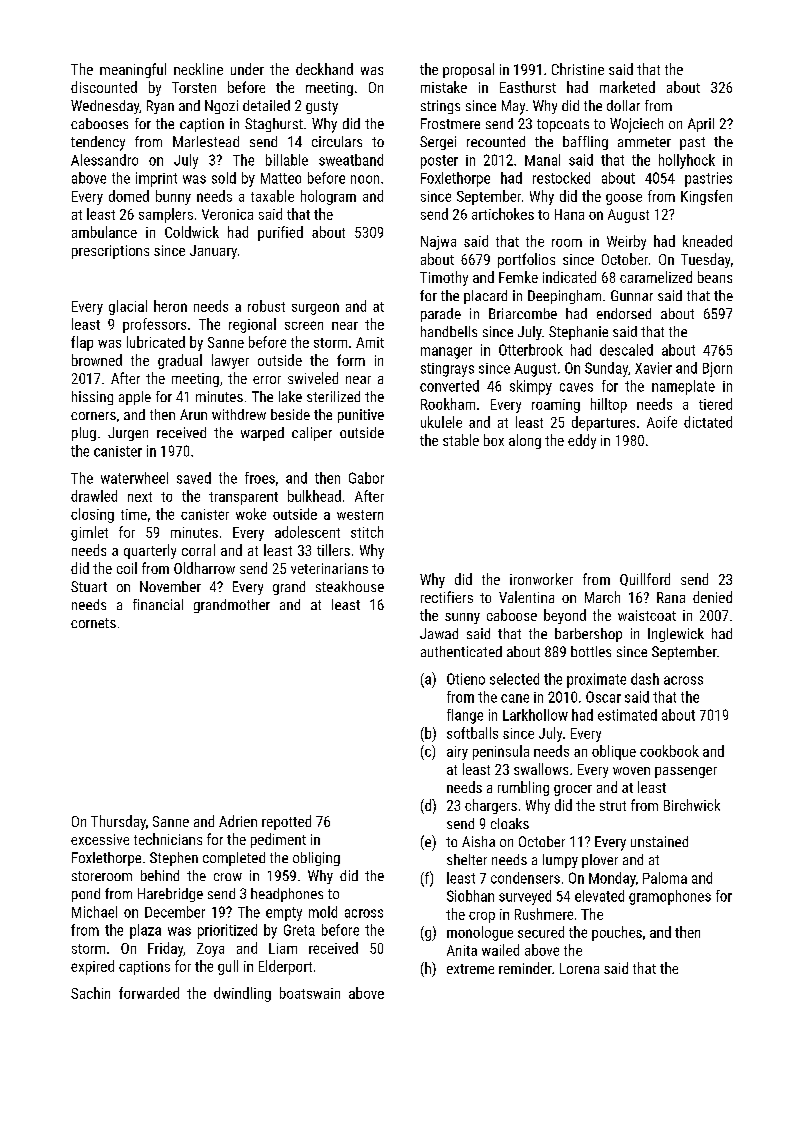 The width and height of the screenshot is (804, 1141). Describe the element at coordinates (624, 199) in the screenshot. I see `goose` at that location.
